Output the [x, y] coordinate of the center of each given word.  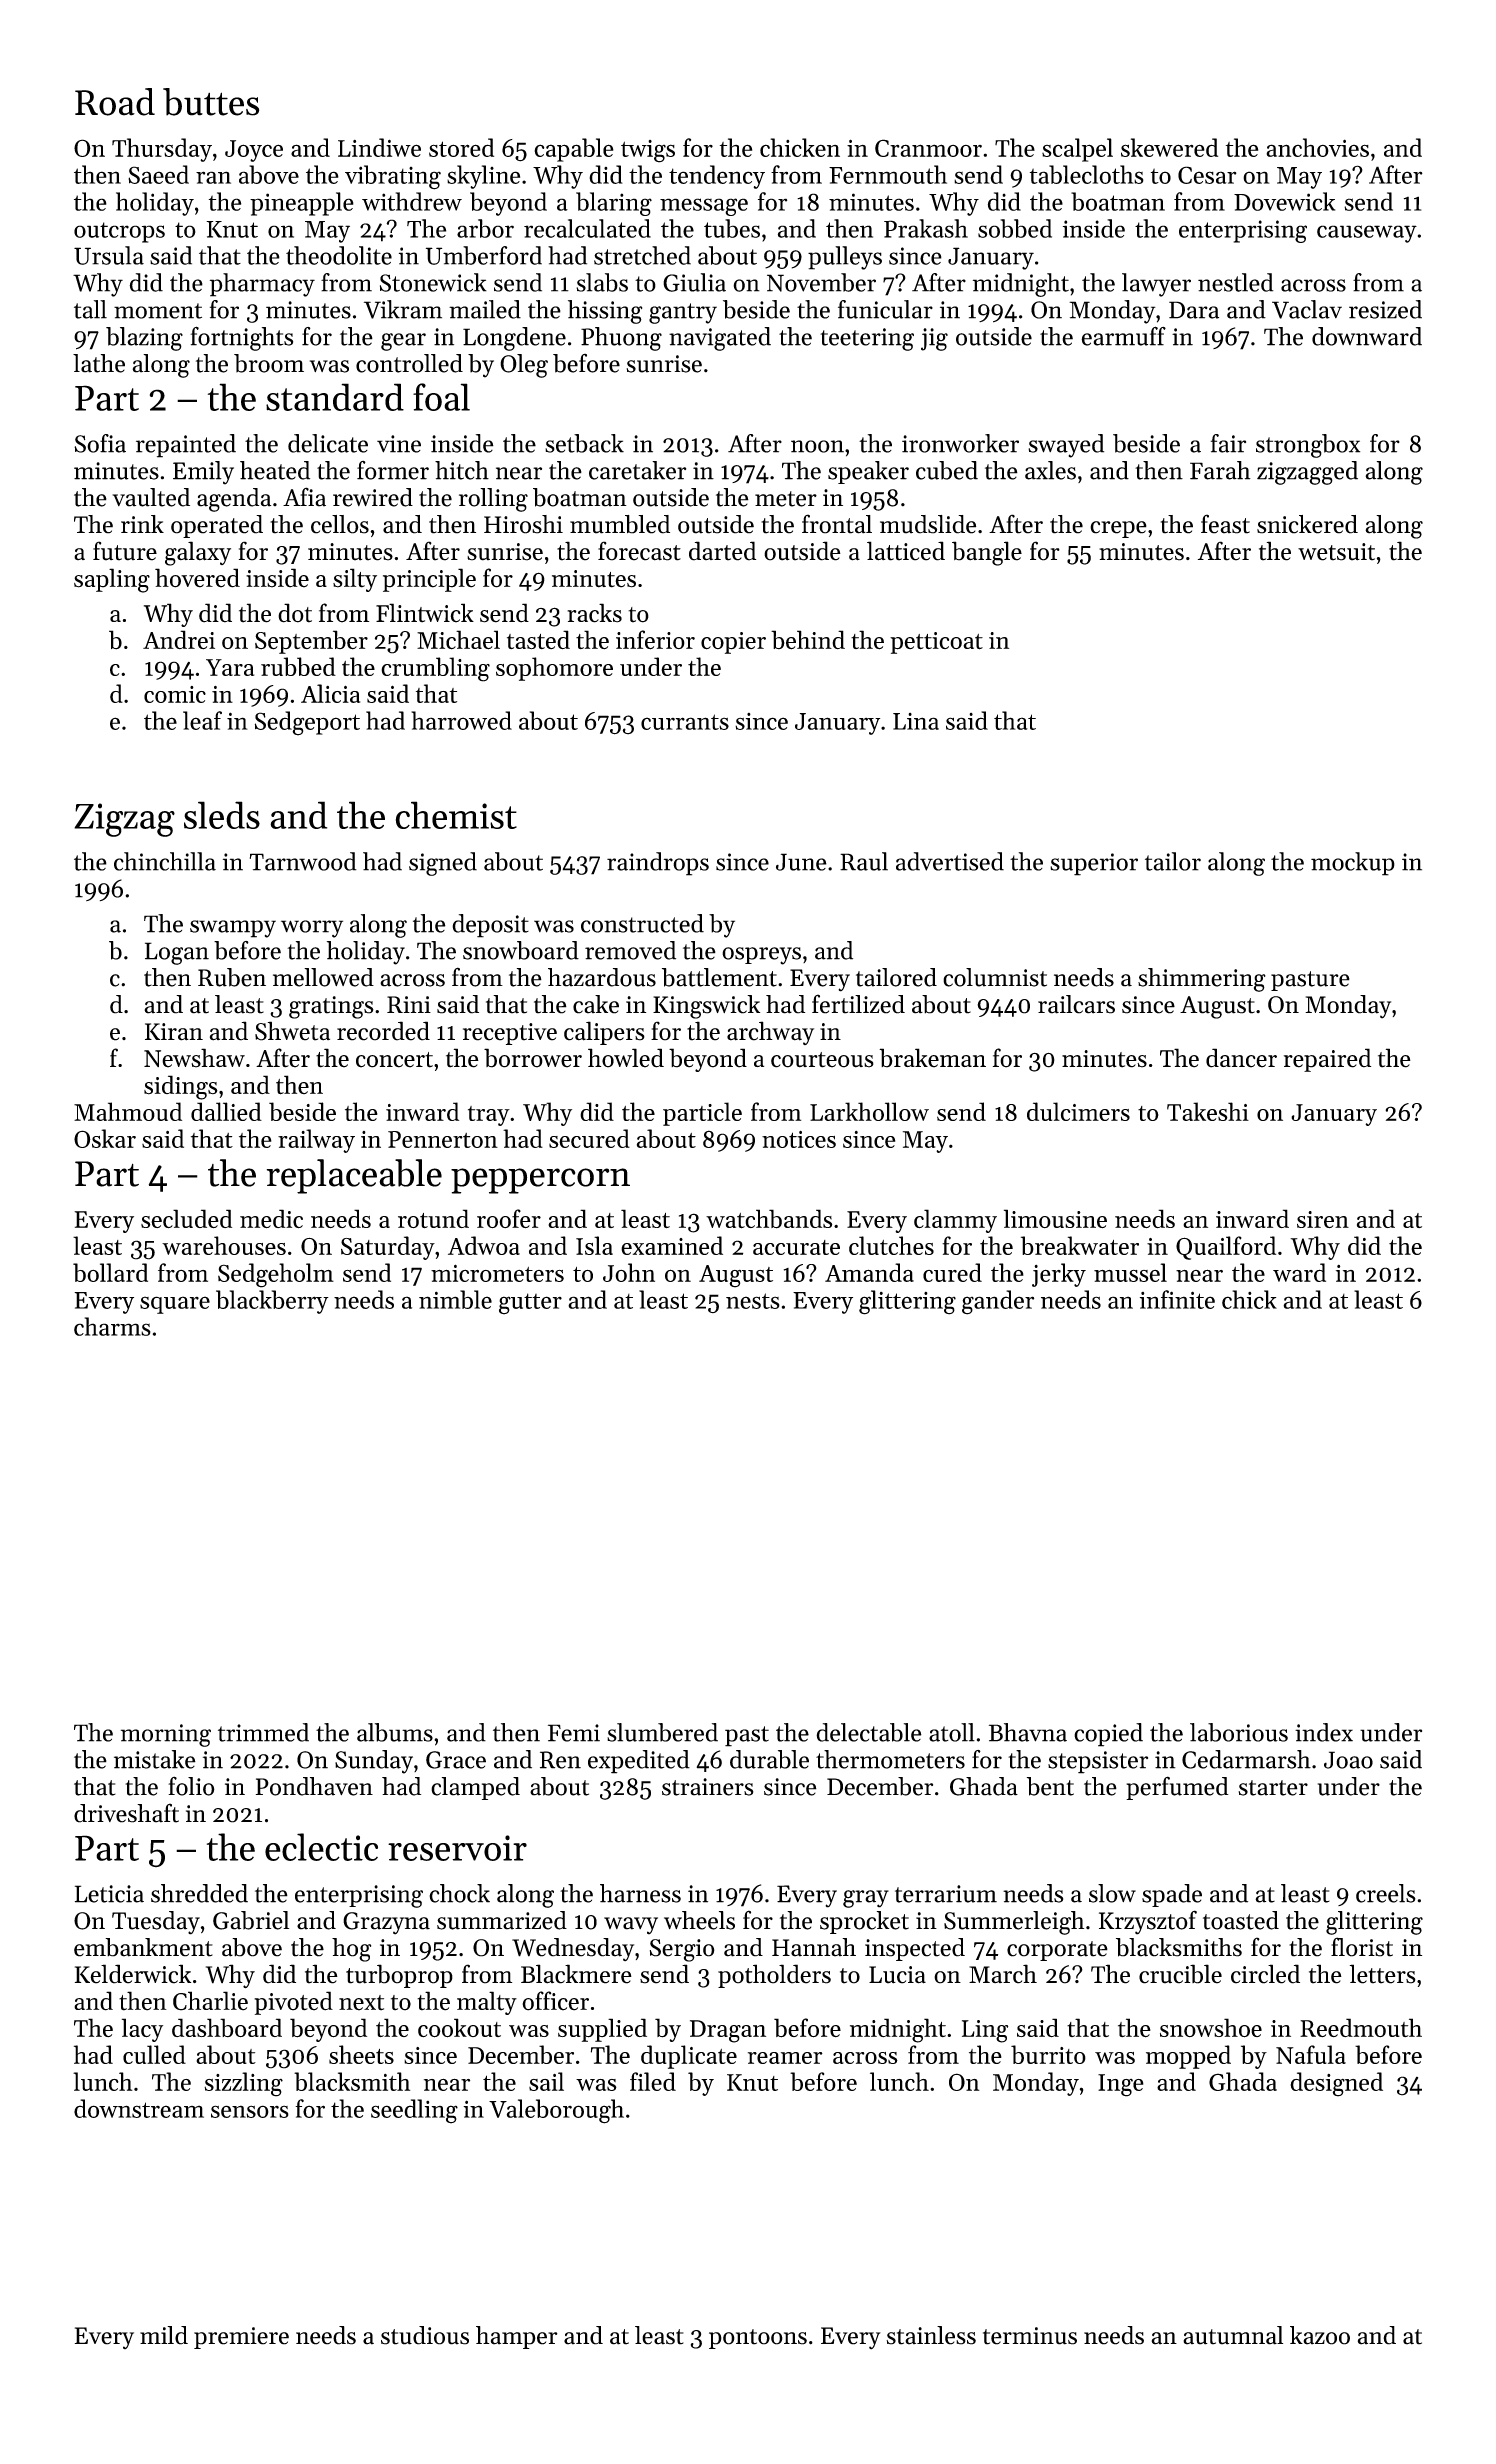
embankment [143, 1947]
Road [115, 102]
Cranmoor [928, 148]
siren [1323, 1219]
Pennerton [443, 1139]
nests [753, 1301]
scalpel [1077, 150]
